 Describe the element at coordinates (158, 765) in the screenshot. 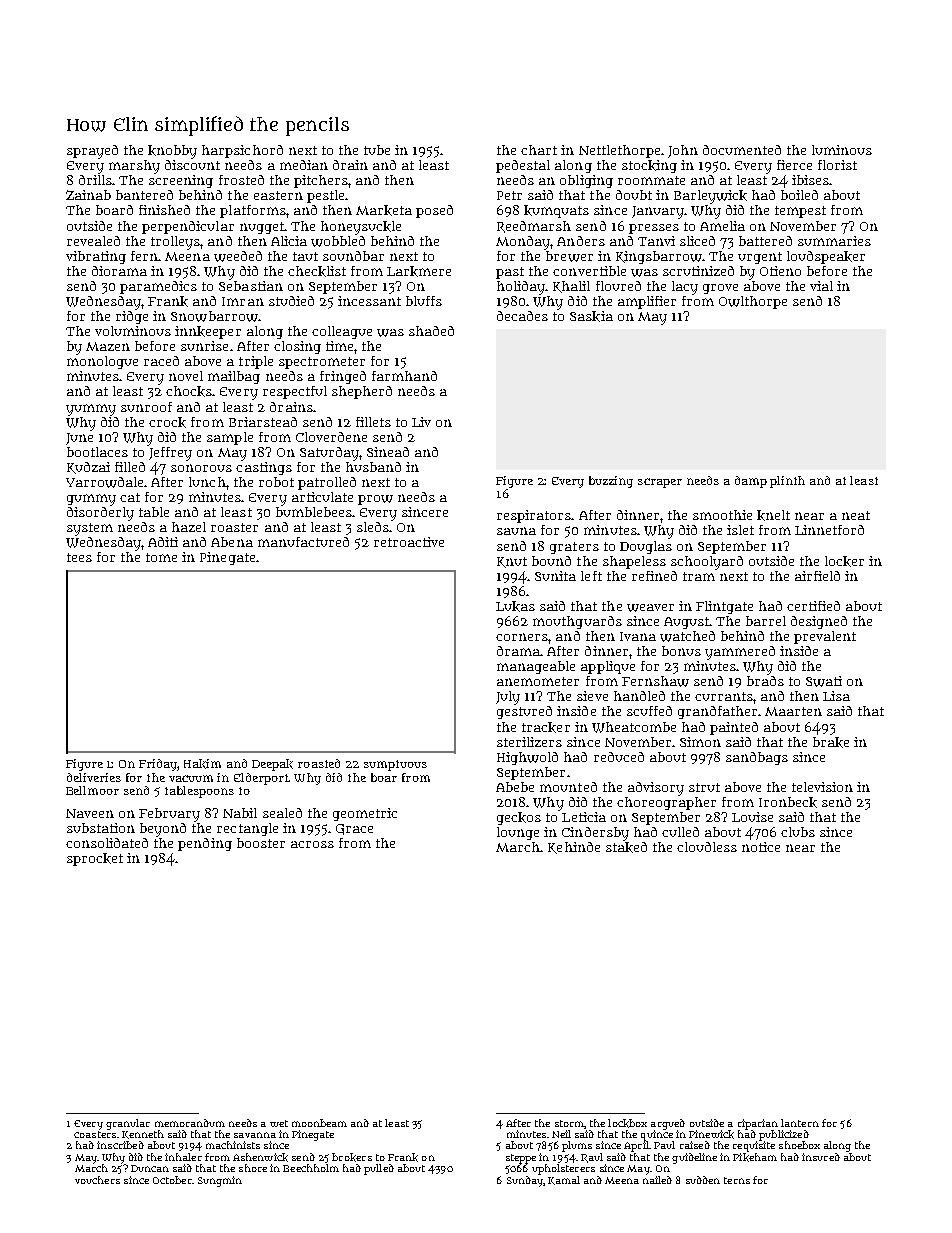

I see `Friday` at that location.
